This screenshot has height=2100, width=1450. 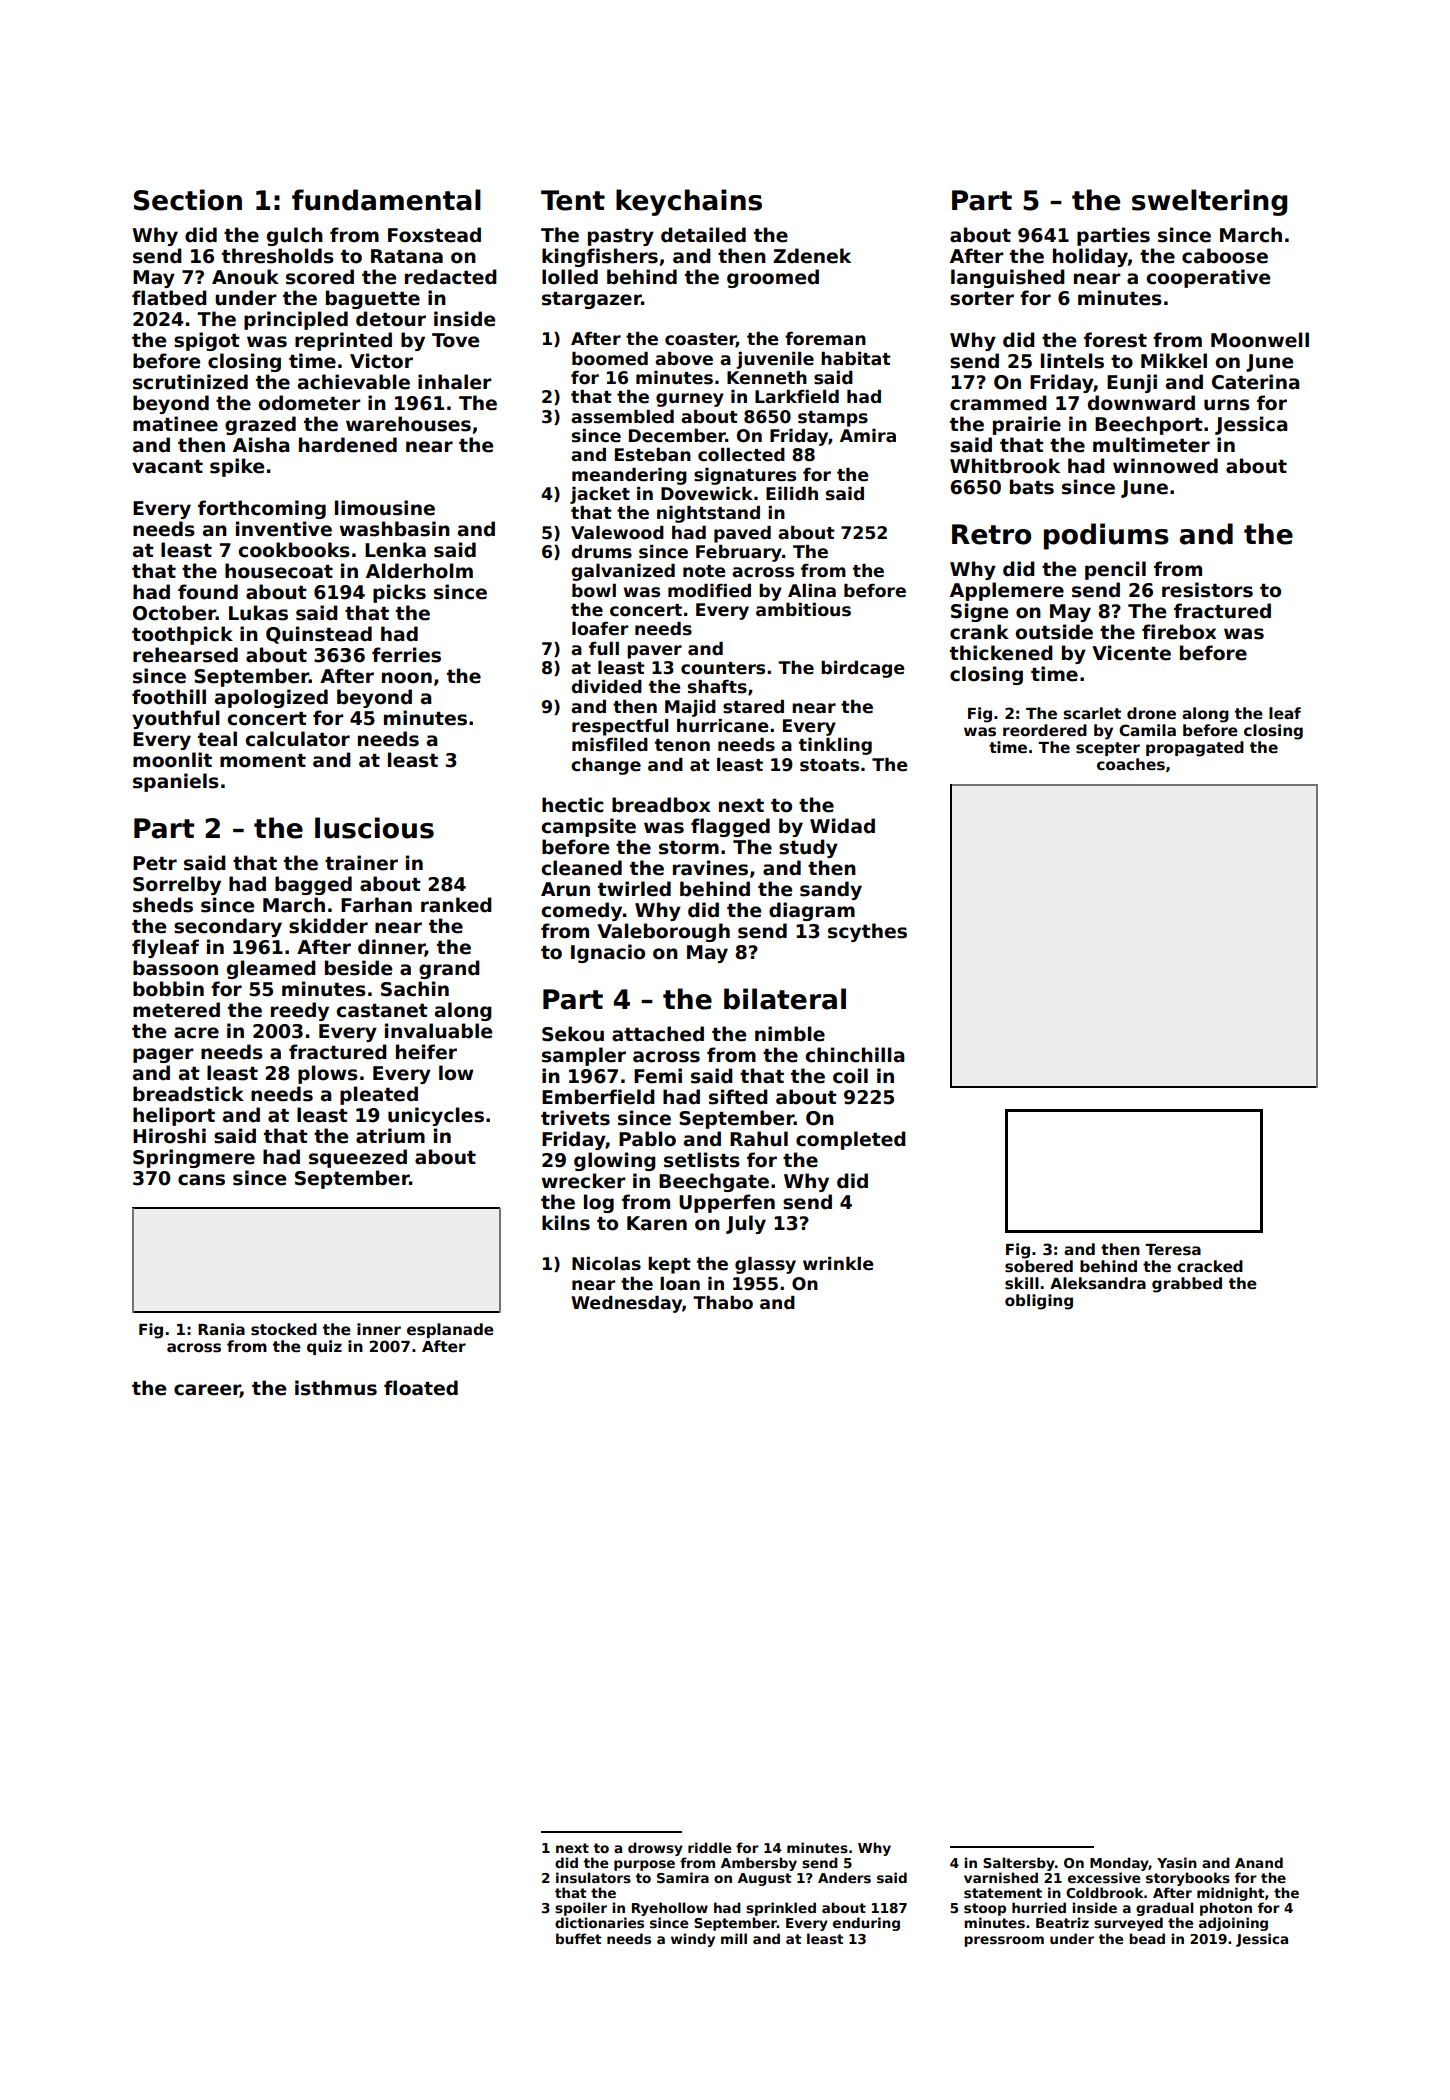 I want to click on Zdenek, so click(x=812, y=256).
